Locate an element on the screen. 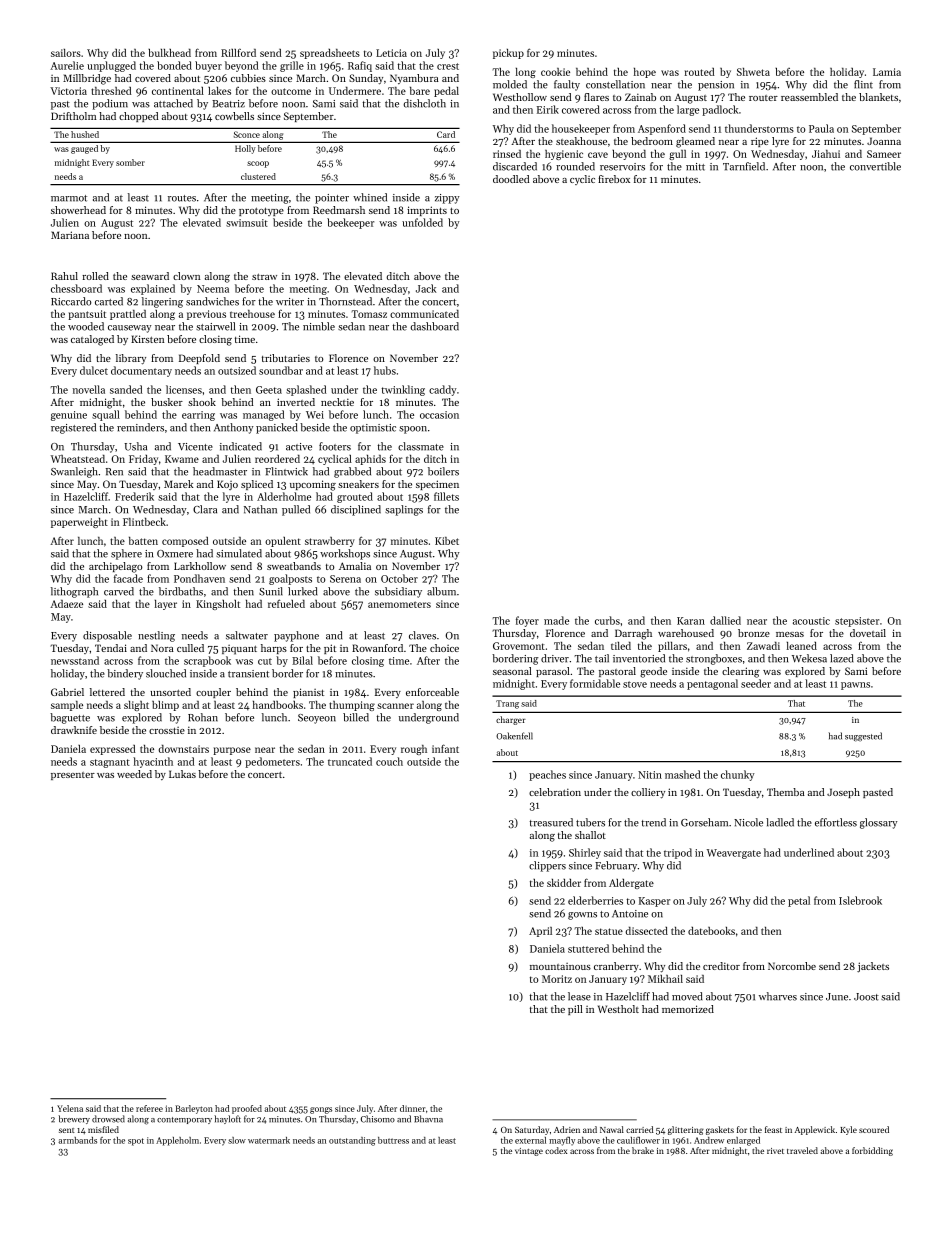 This screenshot has height=1233, width=952. pawns is located at coordinates (855, 686).
